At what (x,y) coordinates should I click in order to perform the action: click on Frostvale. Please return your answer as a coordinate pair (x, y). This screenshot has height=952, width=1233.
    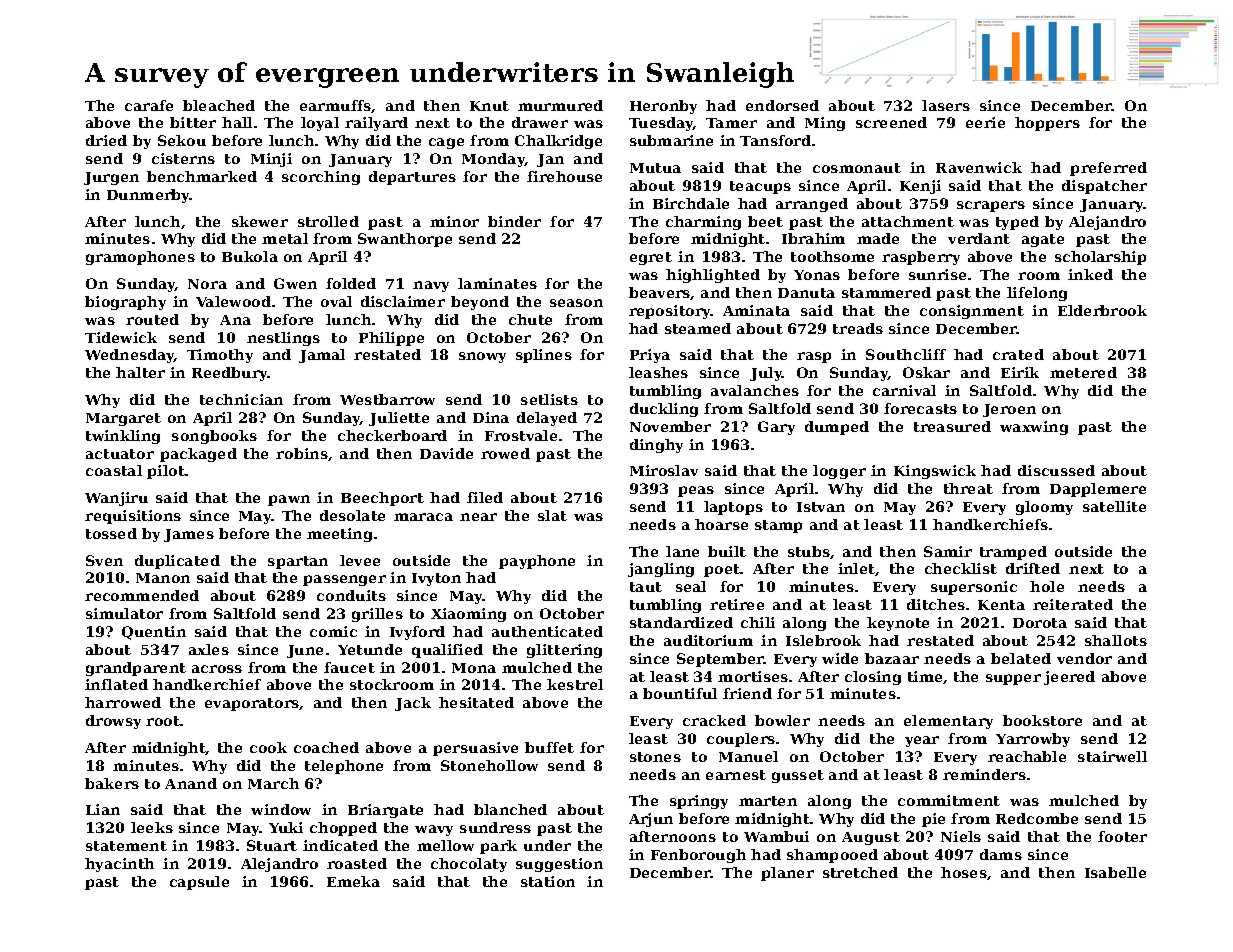
    Looking at the image, I should click on (521, 435).
